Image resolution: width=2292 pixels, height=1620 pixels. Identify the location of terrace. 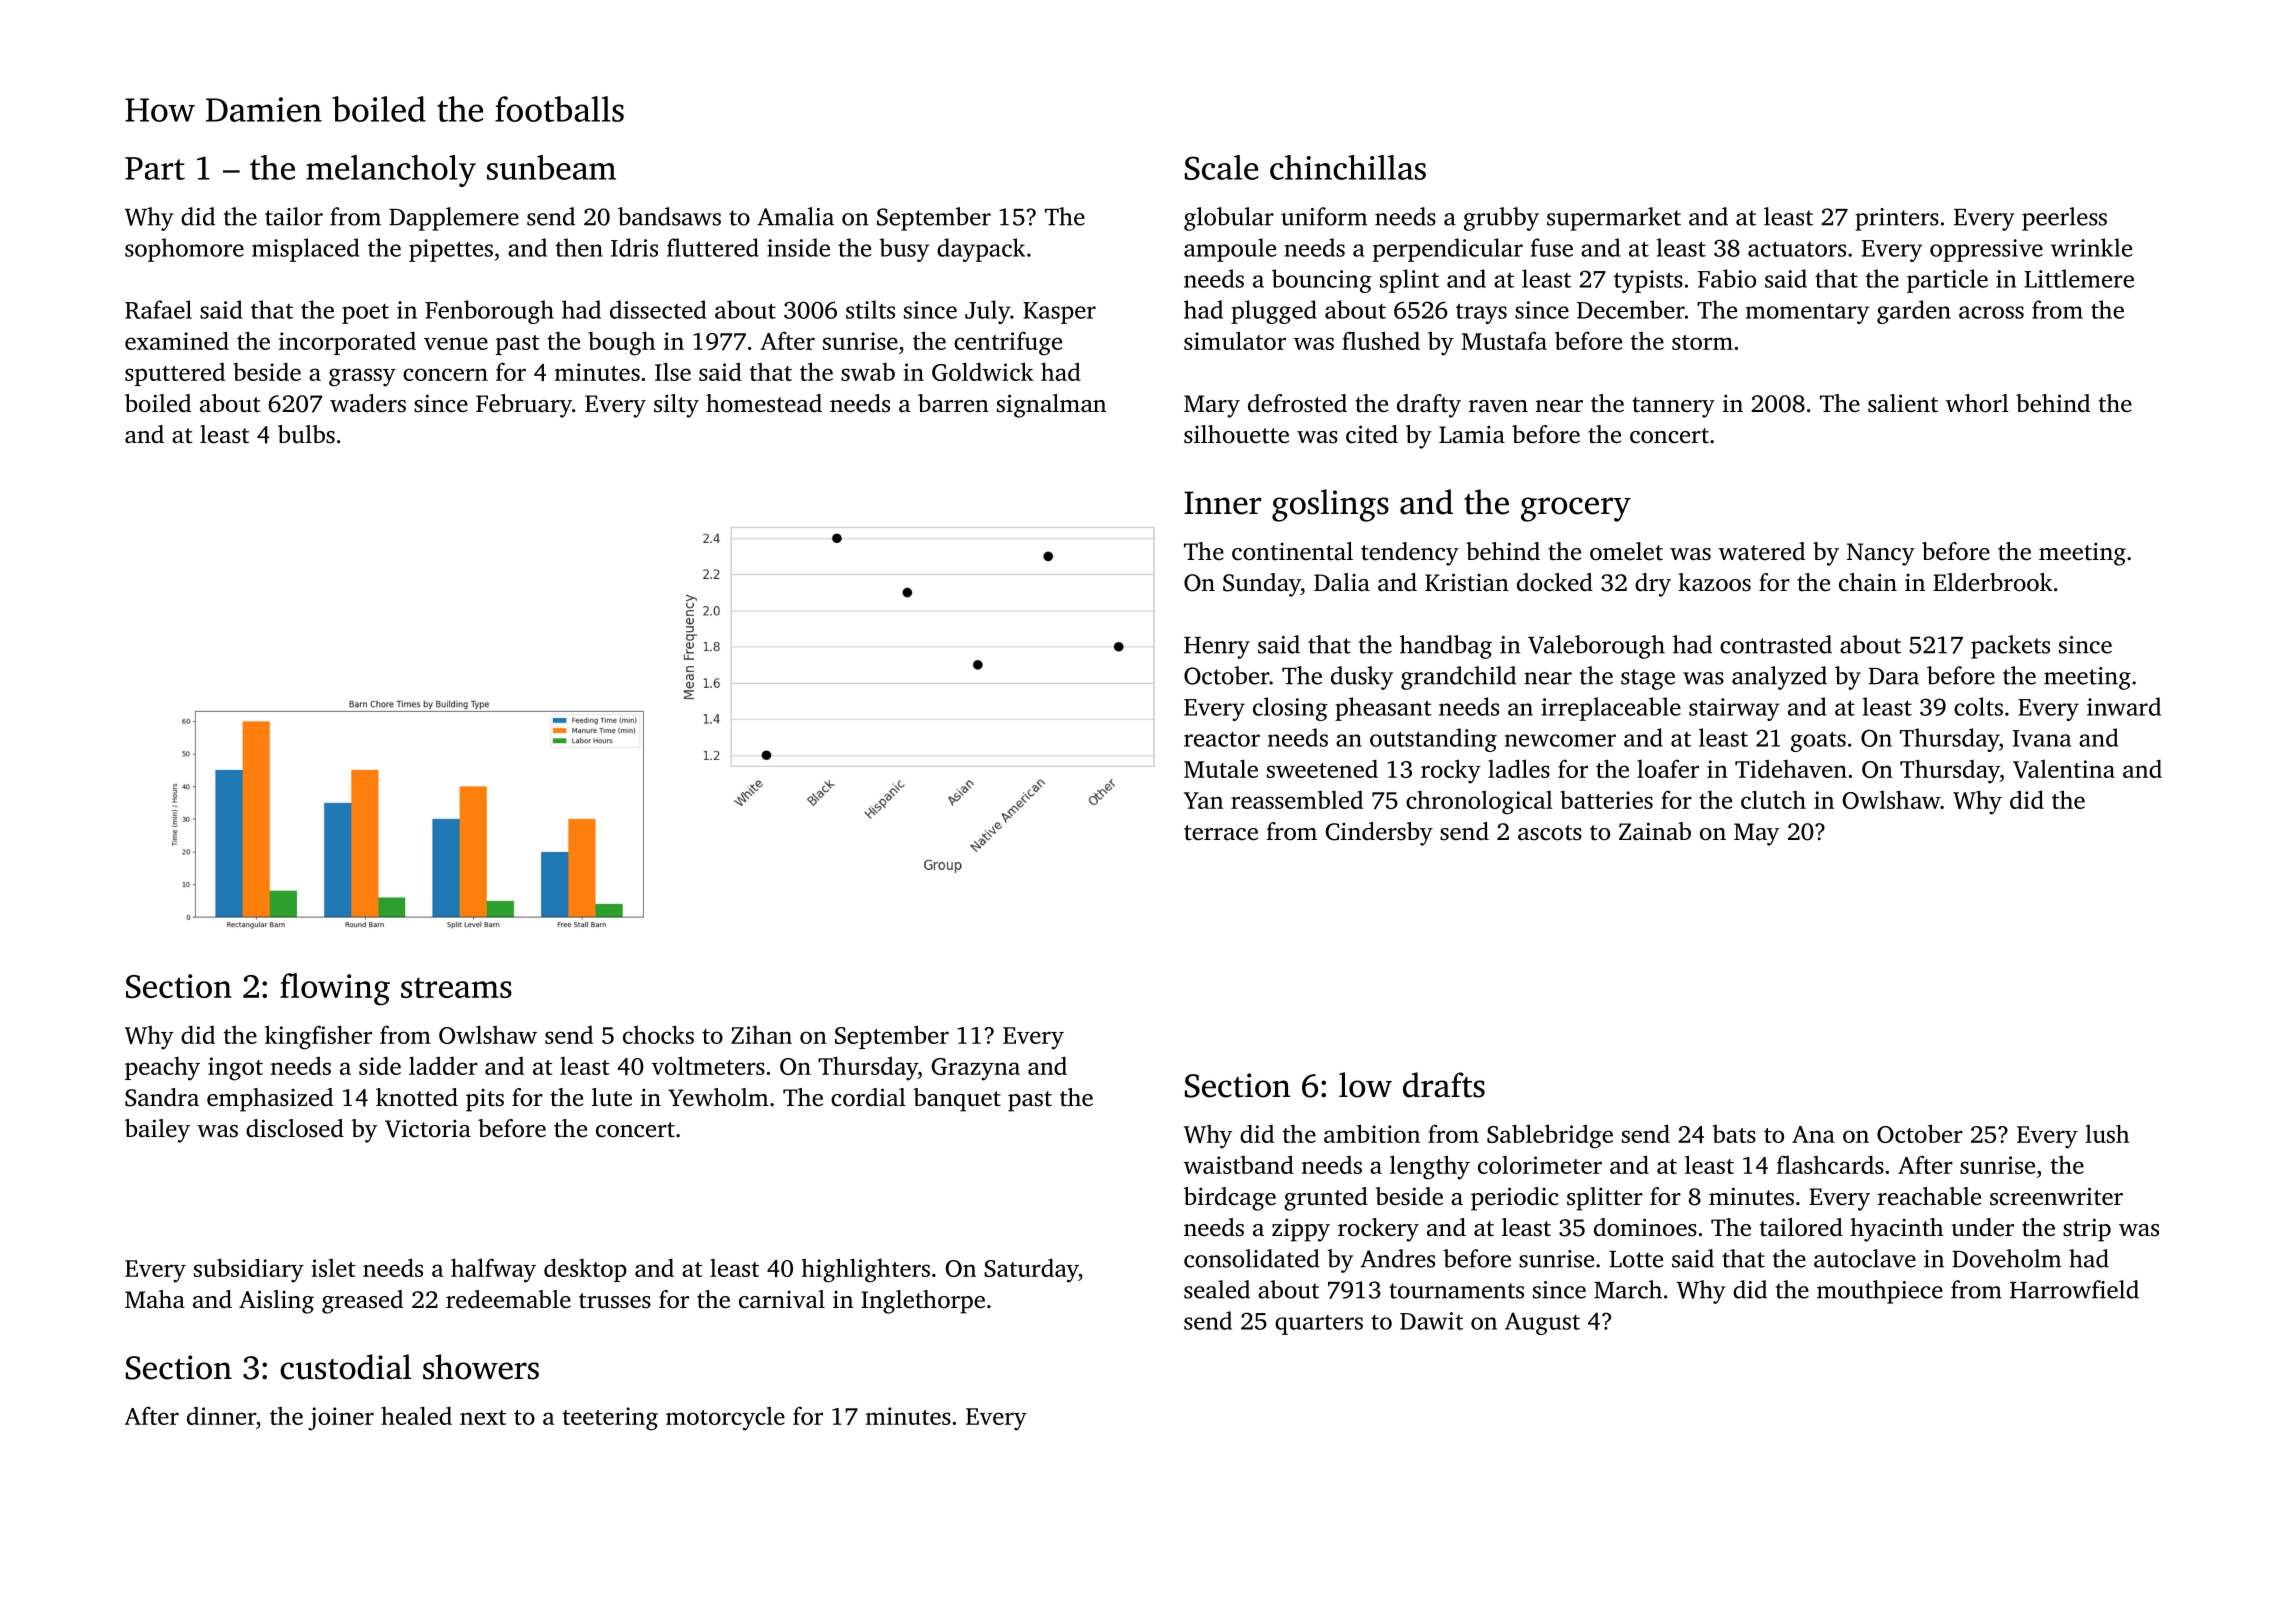
(1221, 833).
